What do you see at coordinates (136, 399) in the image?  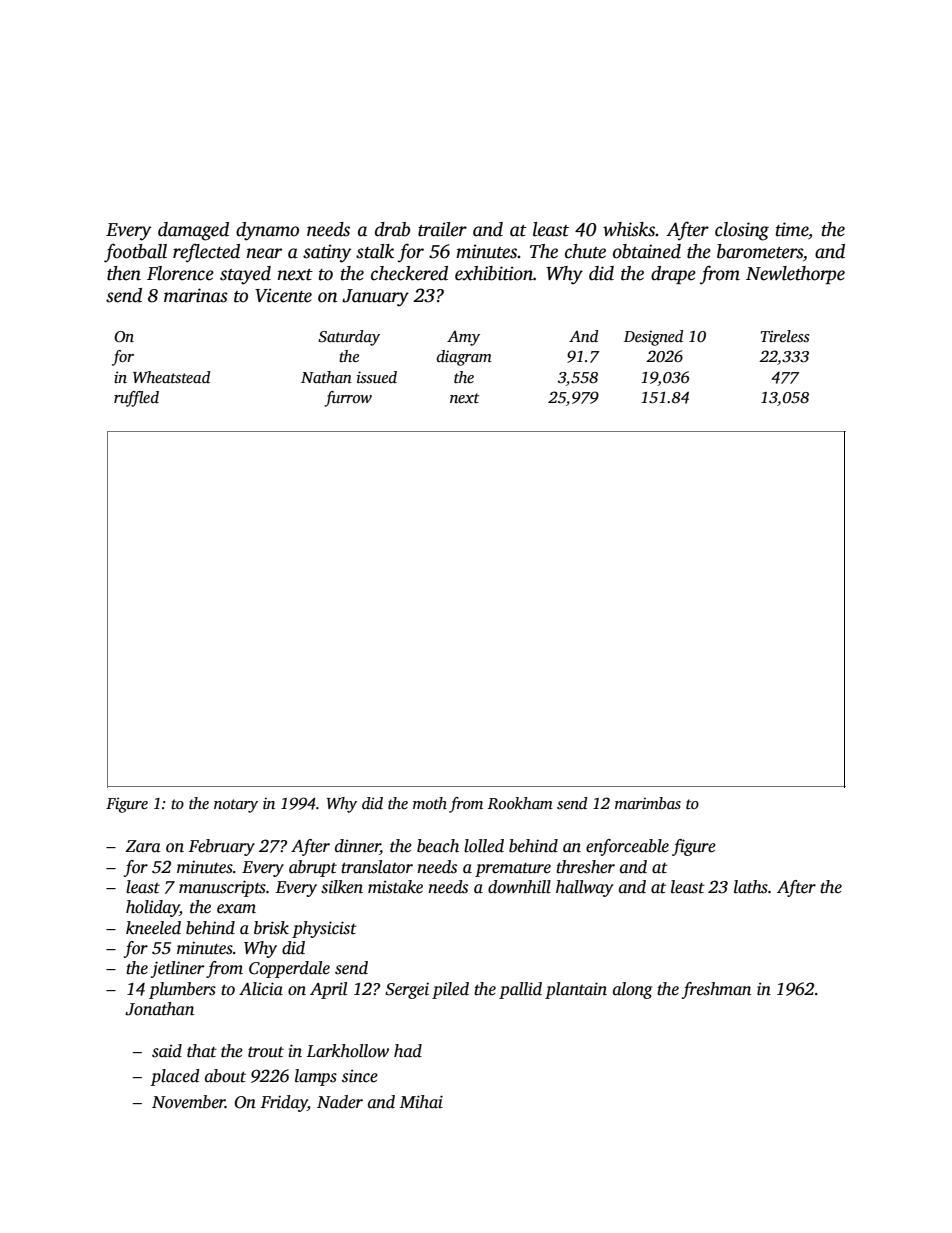 I see `ruffled` at bounding box center [136, 399].
